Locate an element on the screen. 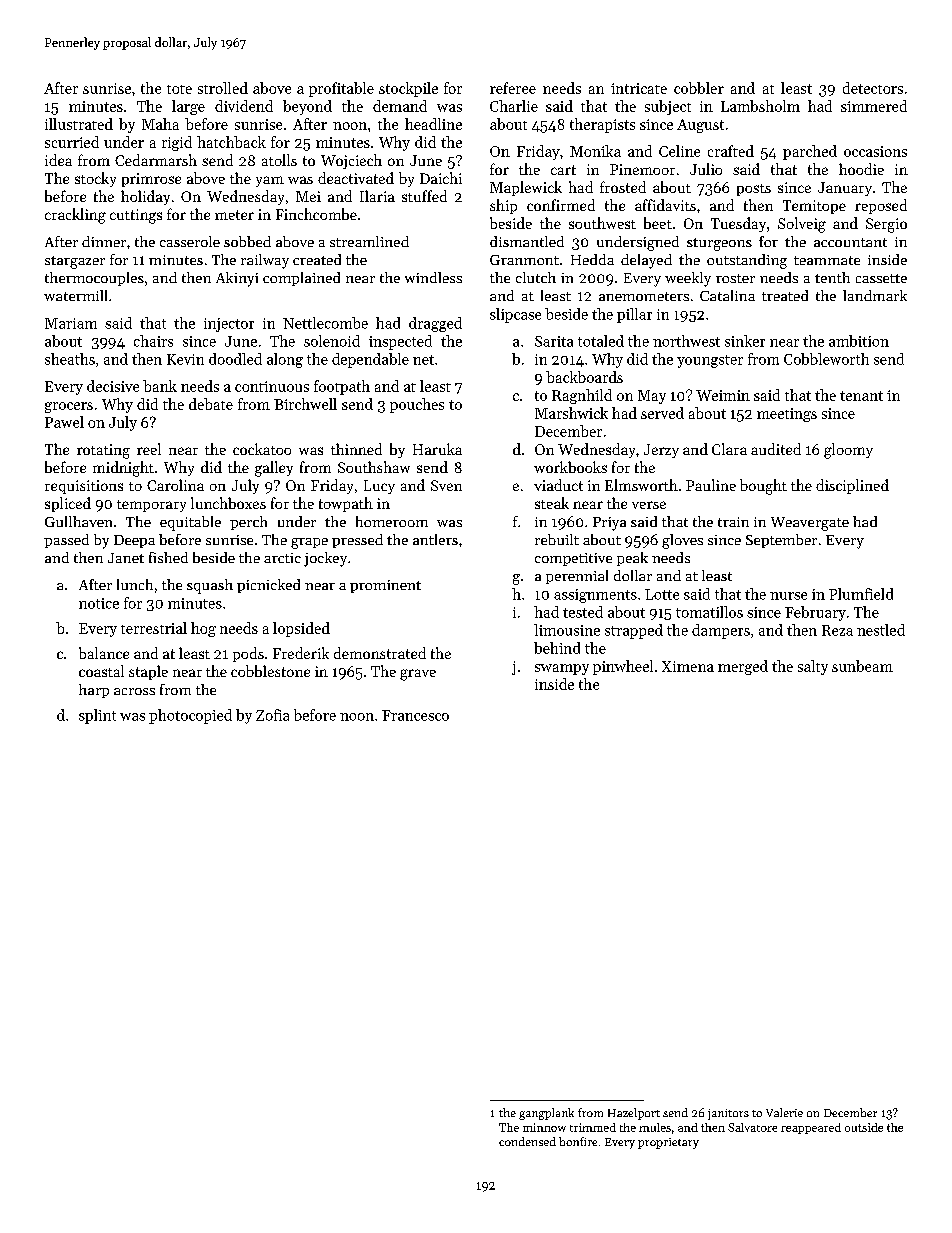 The width and height of the screenshot is (952, 1233). reappeared is located at coordinates (811, 1128).
